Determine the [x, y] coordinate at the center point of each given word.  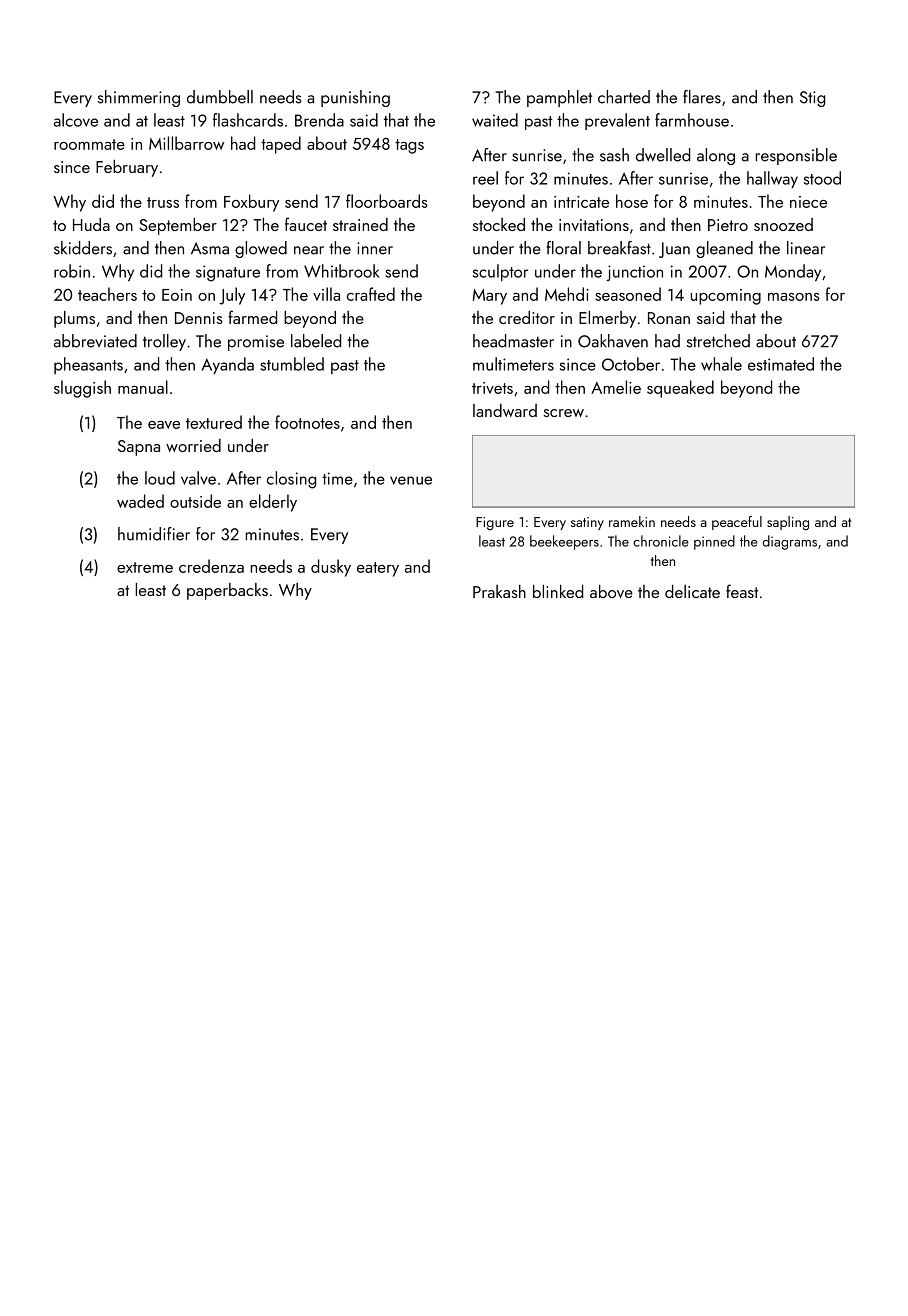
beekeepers [564, 542]
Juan [674, 250]
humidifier [154, 534]
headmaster [513, 341]
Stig [812, 99]
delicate [692, 591]
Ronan [669, 318]
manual [143, 387]
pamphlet [559, 98]
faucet [306, 224]
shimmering [139, 98]
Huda [91, 224]
